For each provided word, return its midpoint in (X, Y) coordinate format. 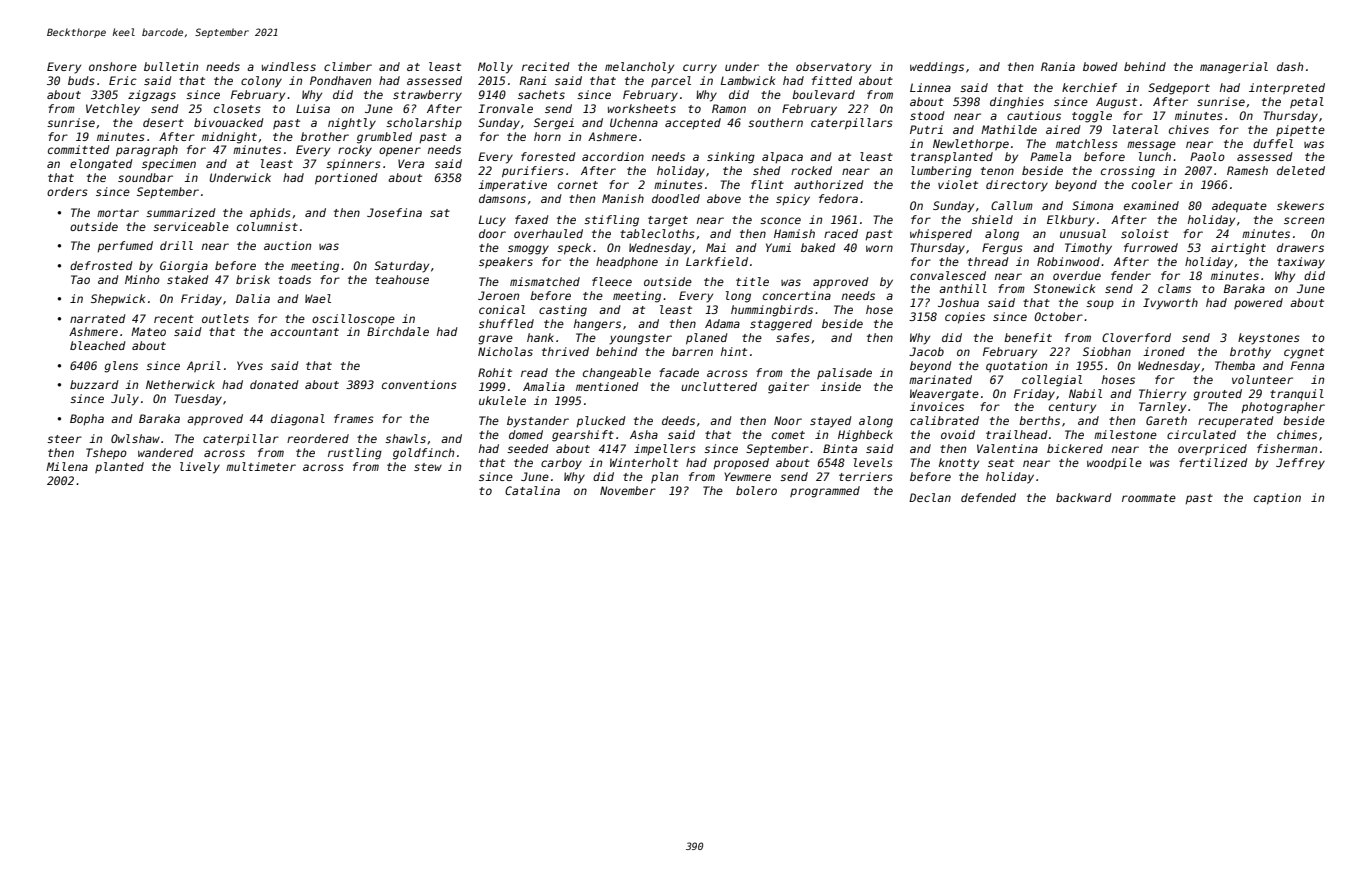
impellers (665, 450)
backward (1084, 497)
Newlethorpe (971, 144)
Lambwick (748, 80)
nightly (352, 124)
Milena (67, 466)
